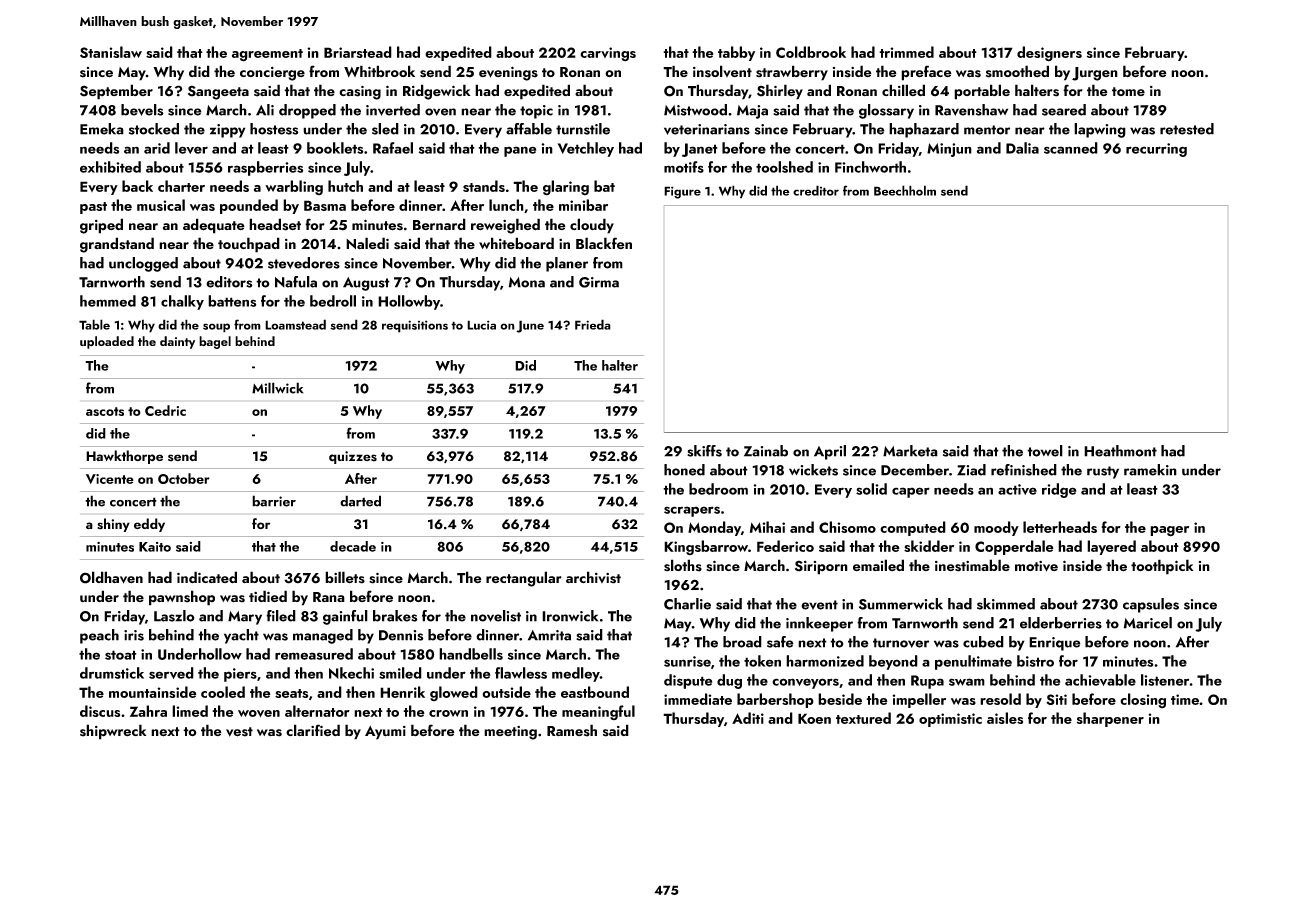 This screenshot has height=924, width=1308. What do you see at coordinates (214, 226) in the screenshot?
I see `adequate` at bounding box center [214, 226].
